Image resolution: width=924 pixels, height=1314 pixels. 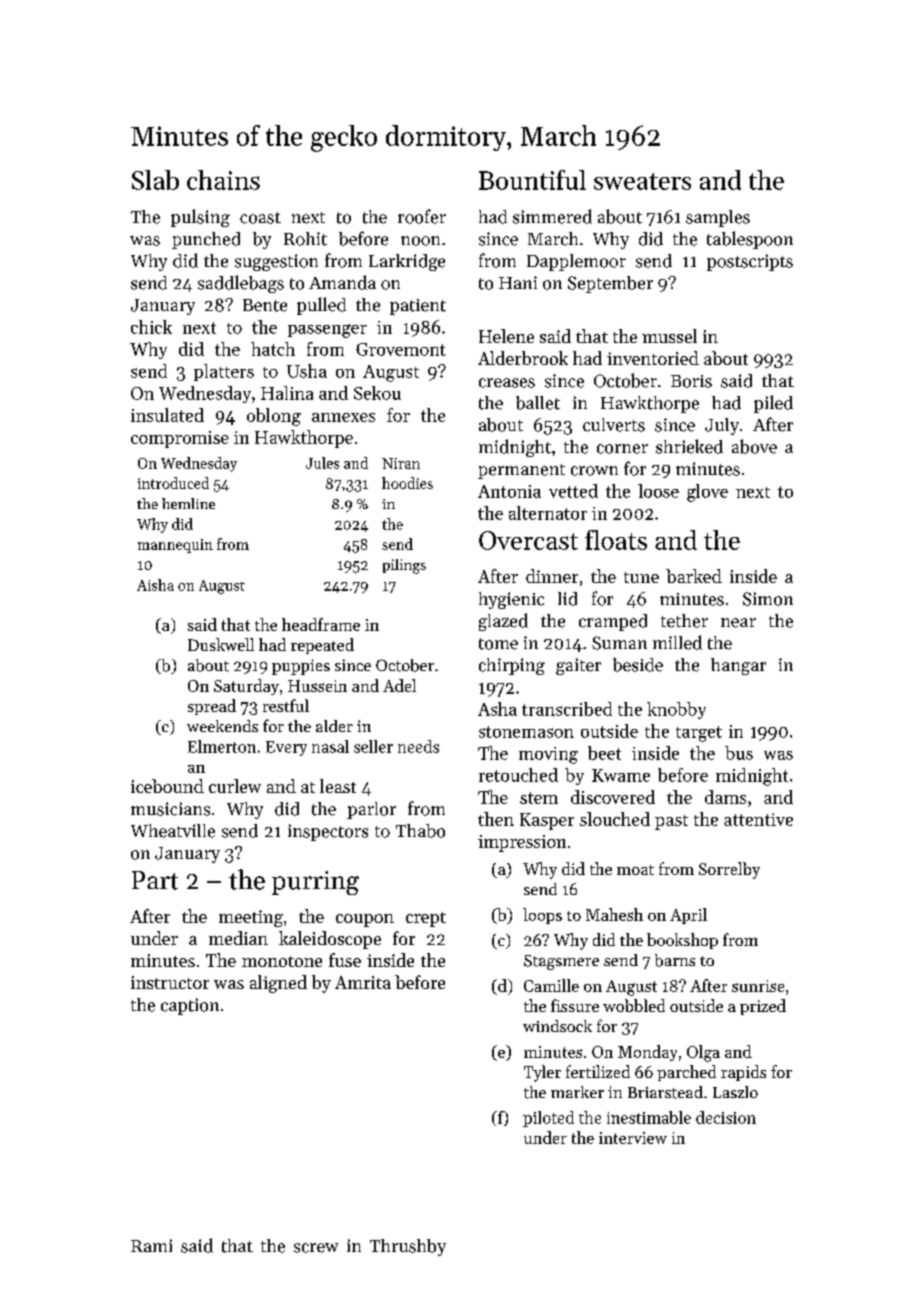 I want to click on postscripts, so click(x=750, y=262).
